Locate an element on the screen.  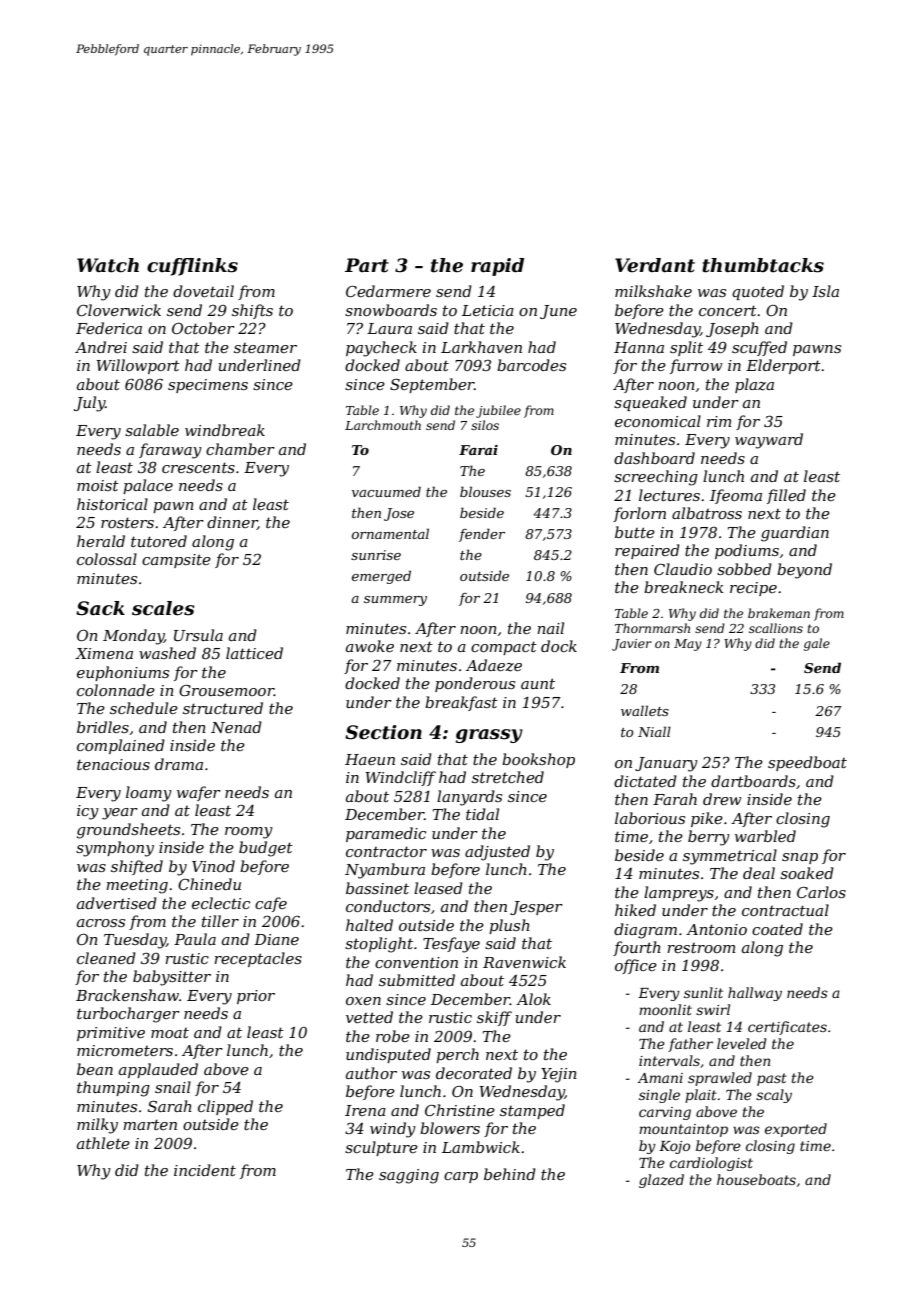
certificates is located at coordinates (787, 1028).
